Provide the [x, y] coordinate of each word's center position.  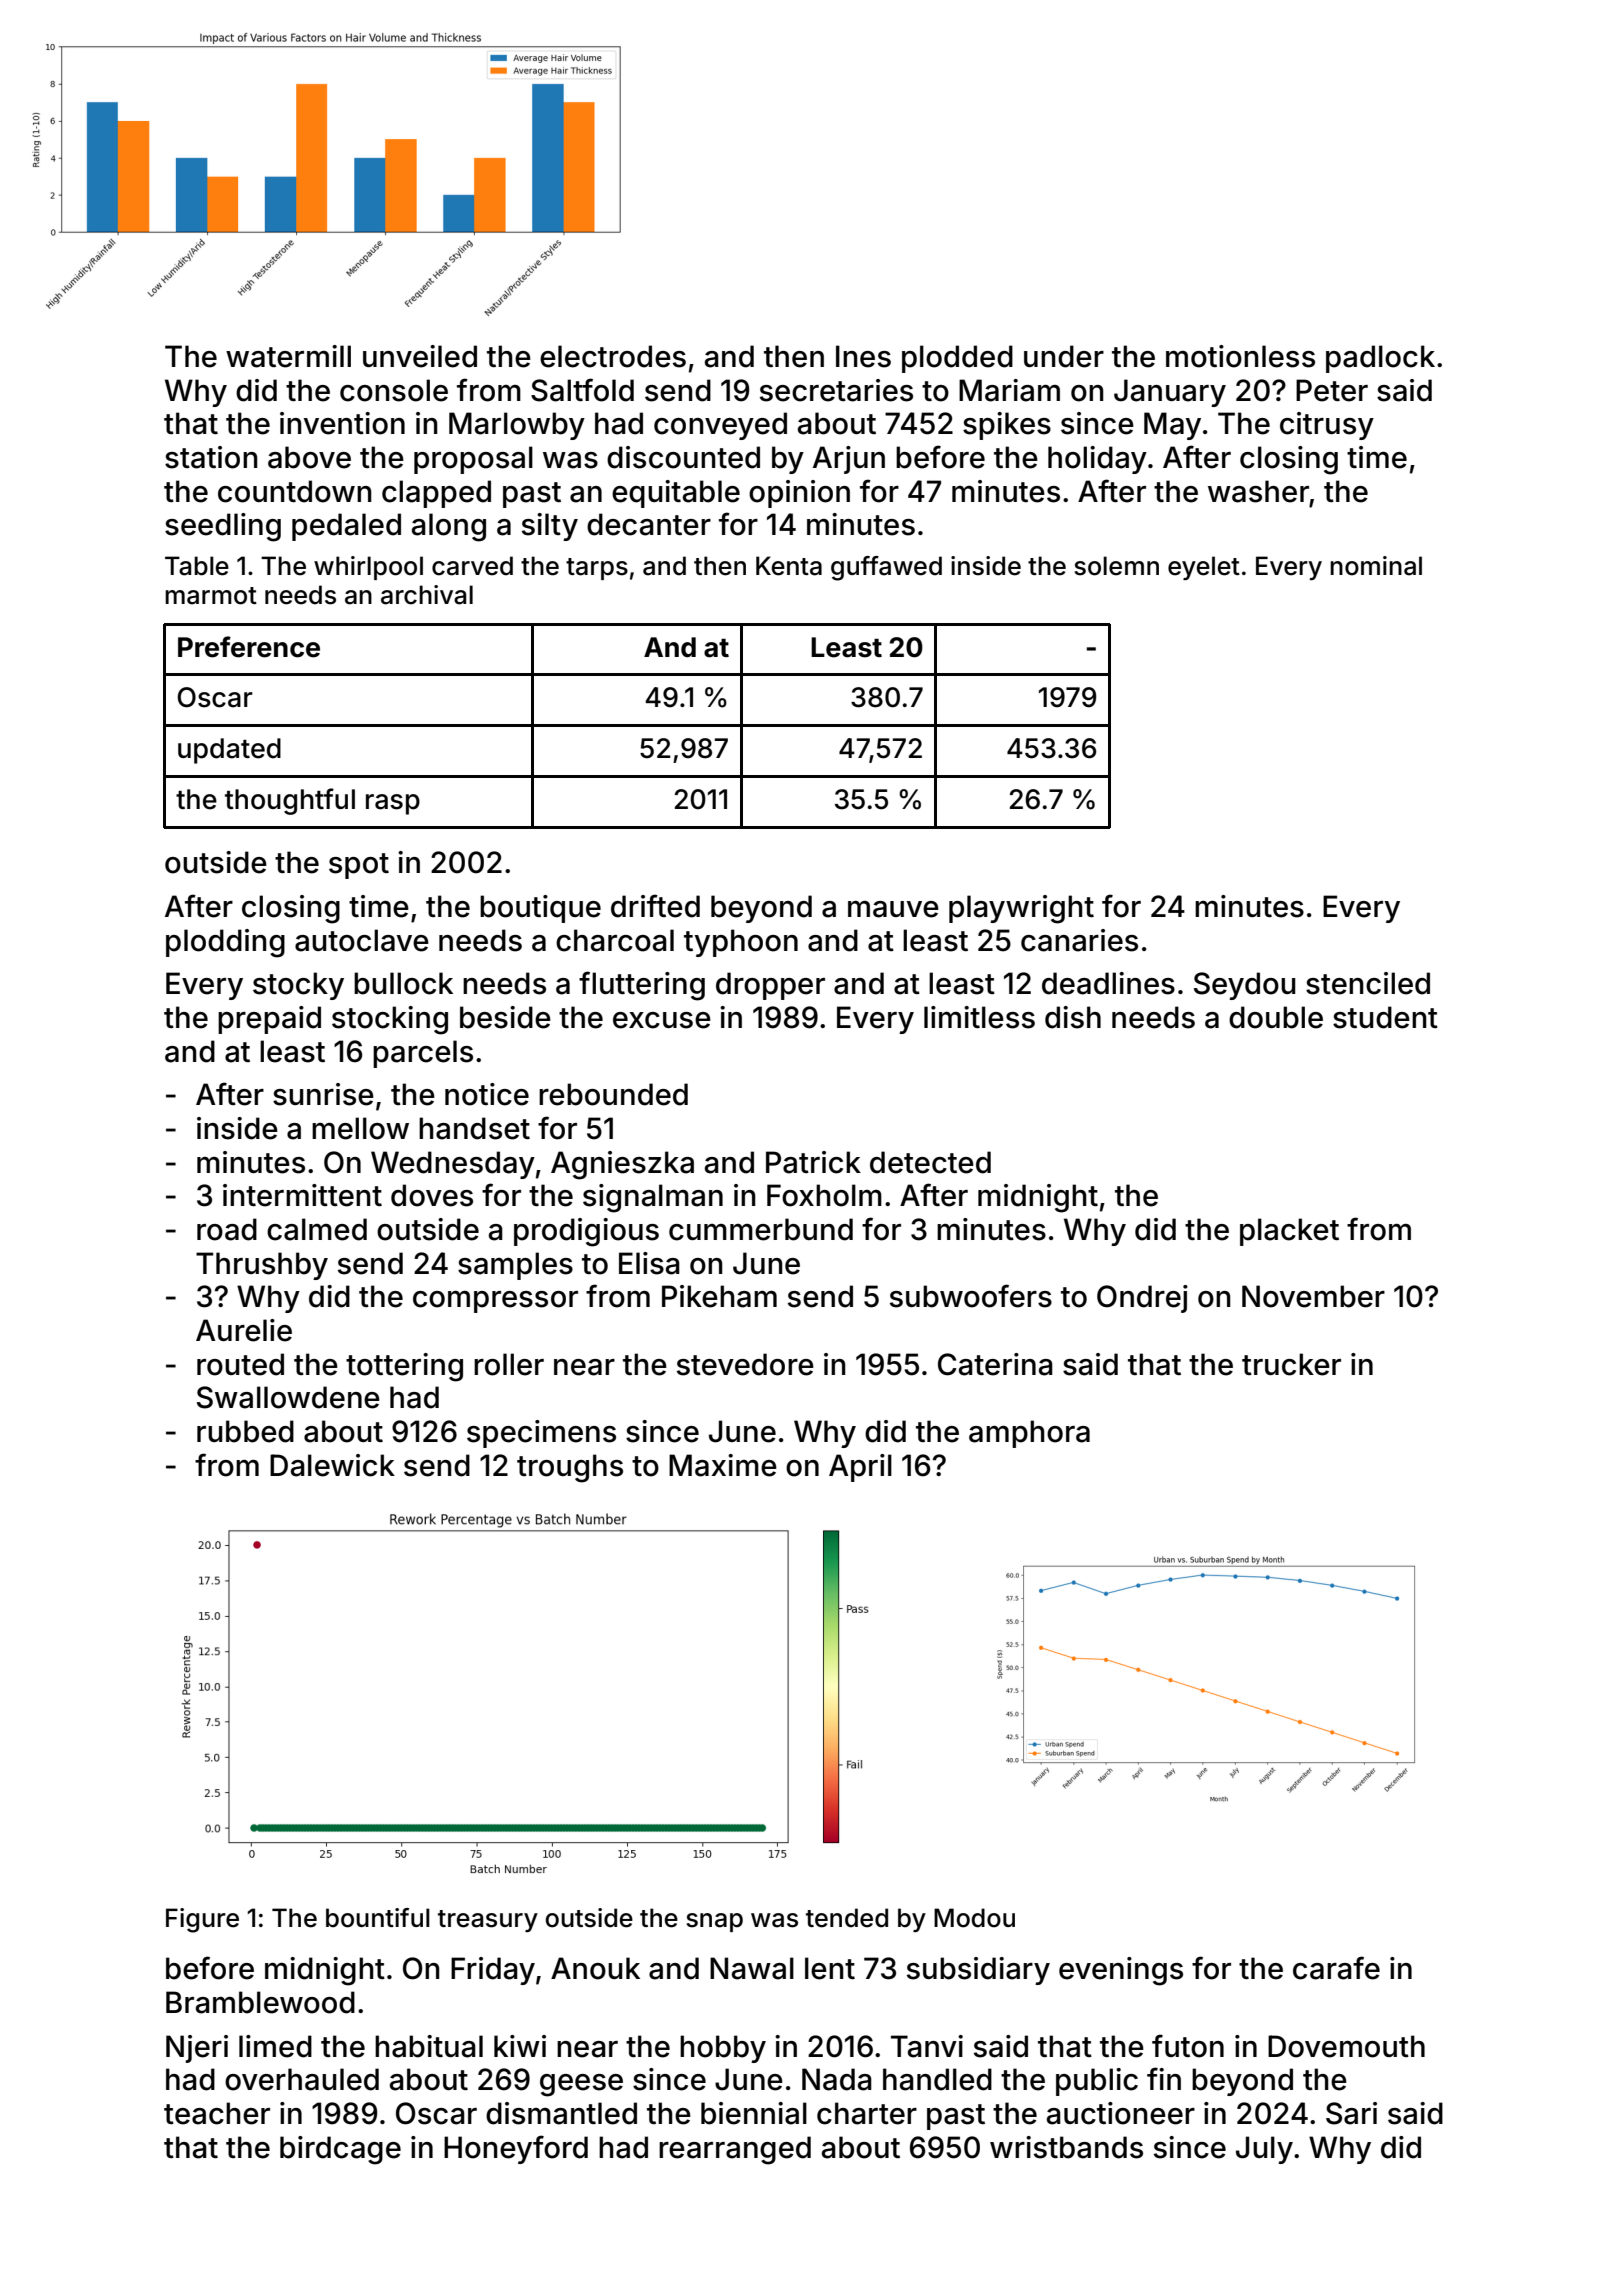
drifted [655, 906]
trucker [1291, 1364]
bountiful [378, 1918]
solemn [1116, 566]
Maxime [723, 1465]
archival [427, 595]
